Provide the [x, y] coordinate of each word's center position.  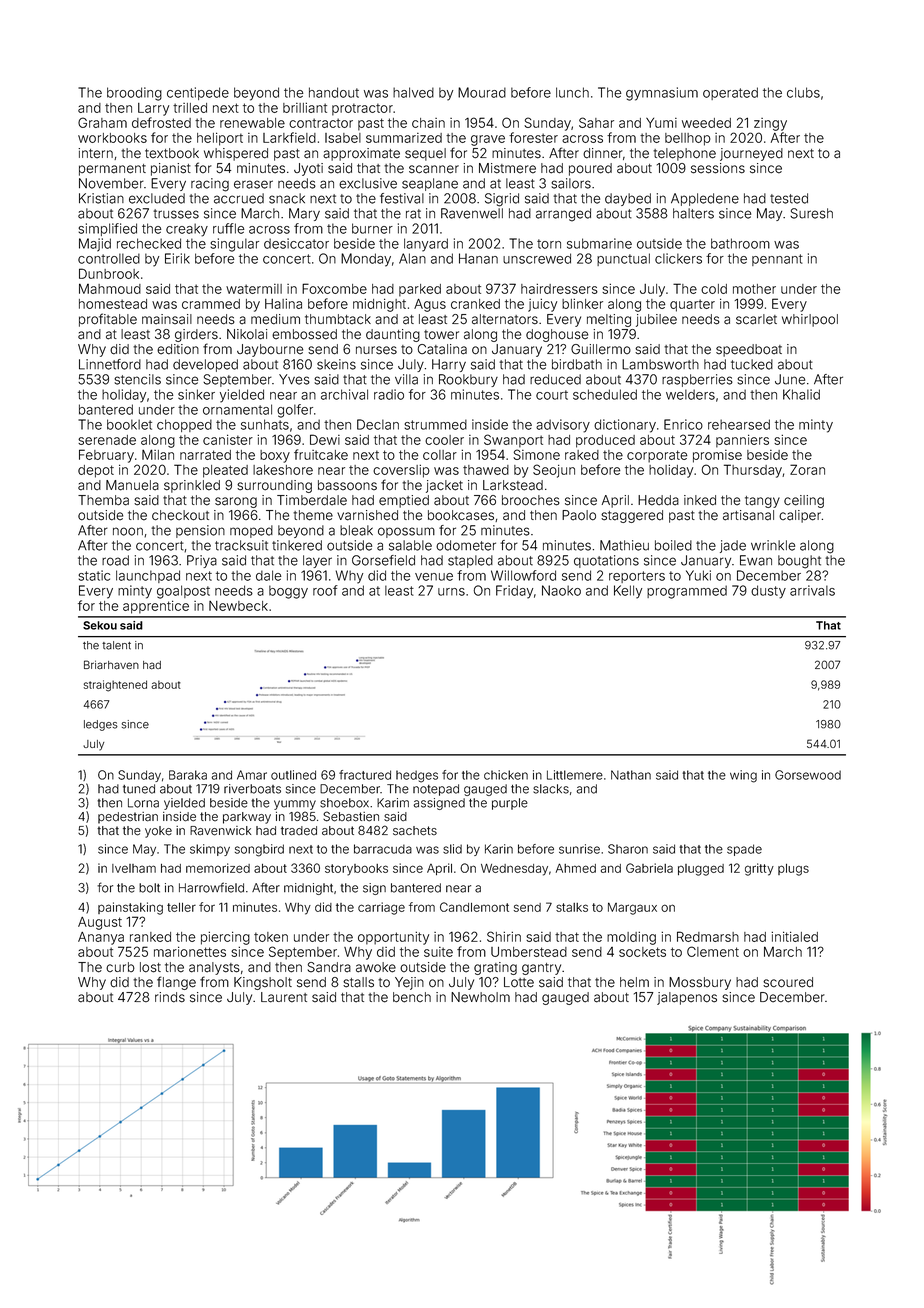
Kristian [101, 198]
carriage [381, 908]
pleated [225, 471]
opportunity [393, 938]
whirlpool [810, 320]
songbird [259, 850]
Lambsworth [660, 364]
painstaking [130, 908]
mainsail [167, 319]
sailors [571, 183]
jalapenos [687, 998]
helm [634, 982]
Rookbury [468, 380]
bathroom [740, 243]
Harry [449, 365]
